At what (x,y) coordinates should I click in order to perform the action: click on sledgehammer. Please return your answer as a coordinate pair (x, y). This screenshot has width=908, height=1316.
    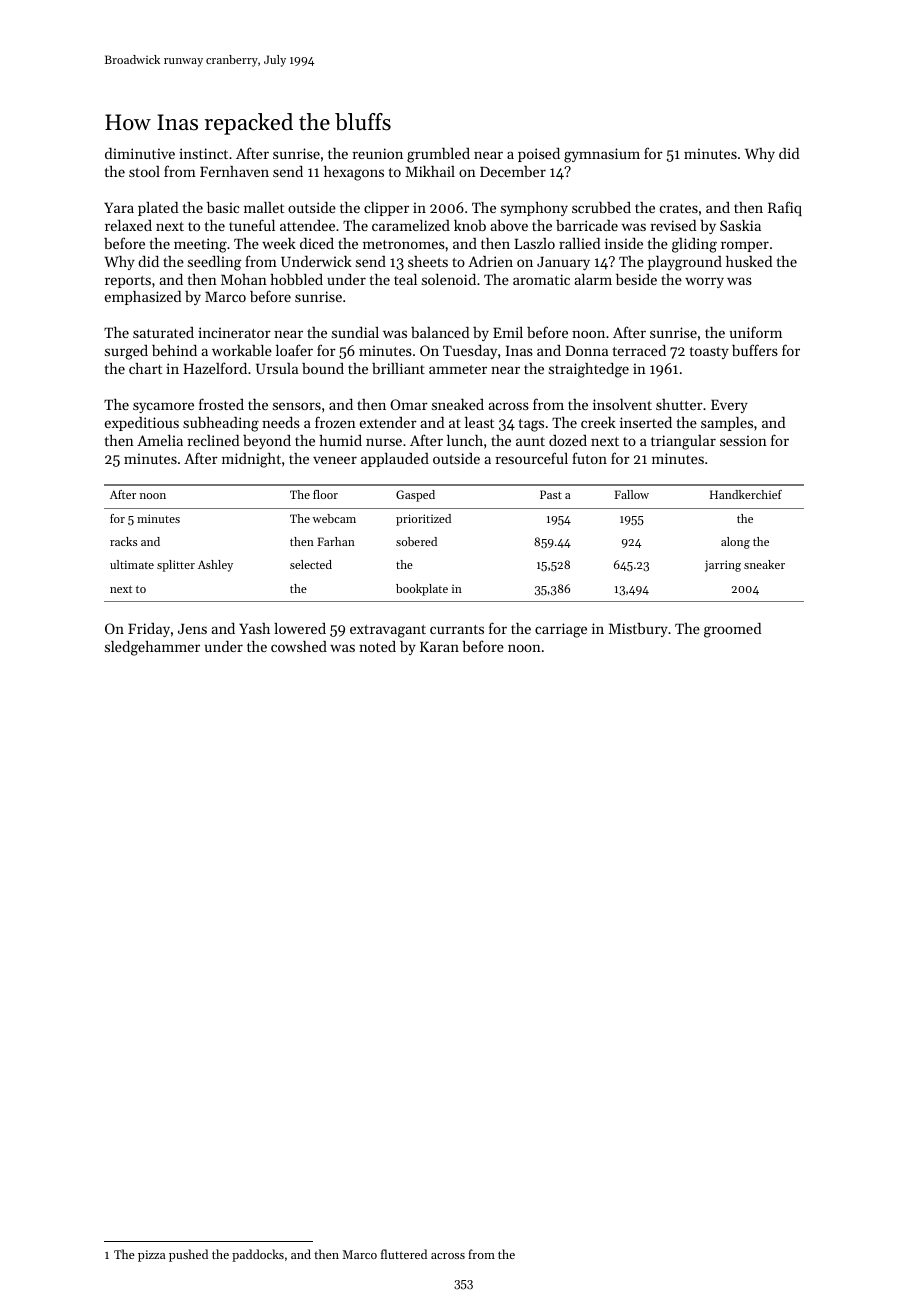
    Looking at the image, I should click on (152, 648).
